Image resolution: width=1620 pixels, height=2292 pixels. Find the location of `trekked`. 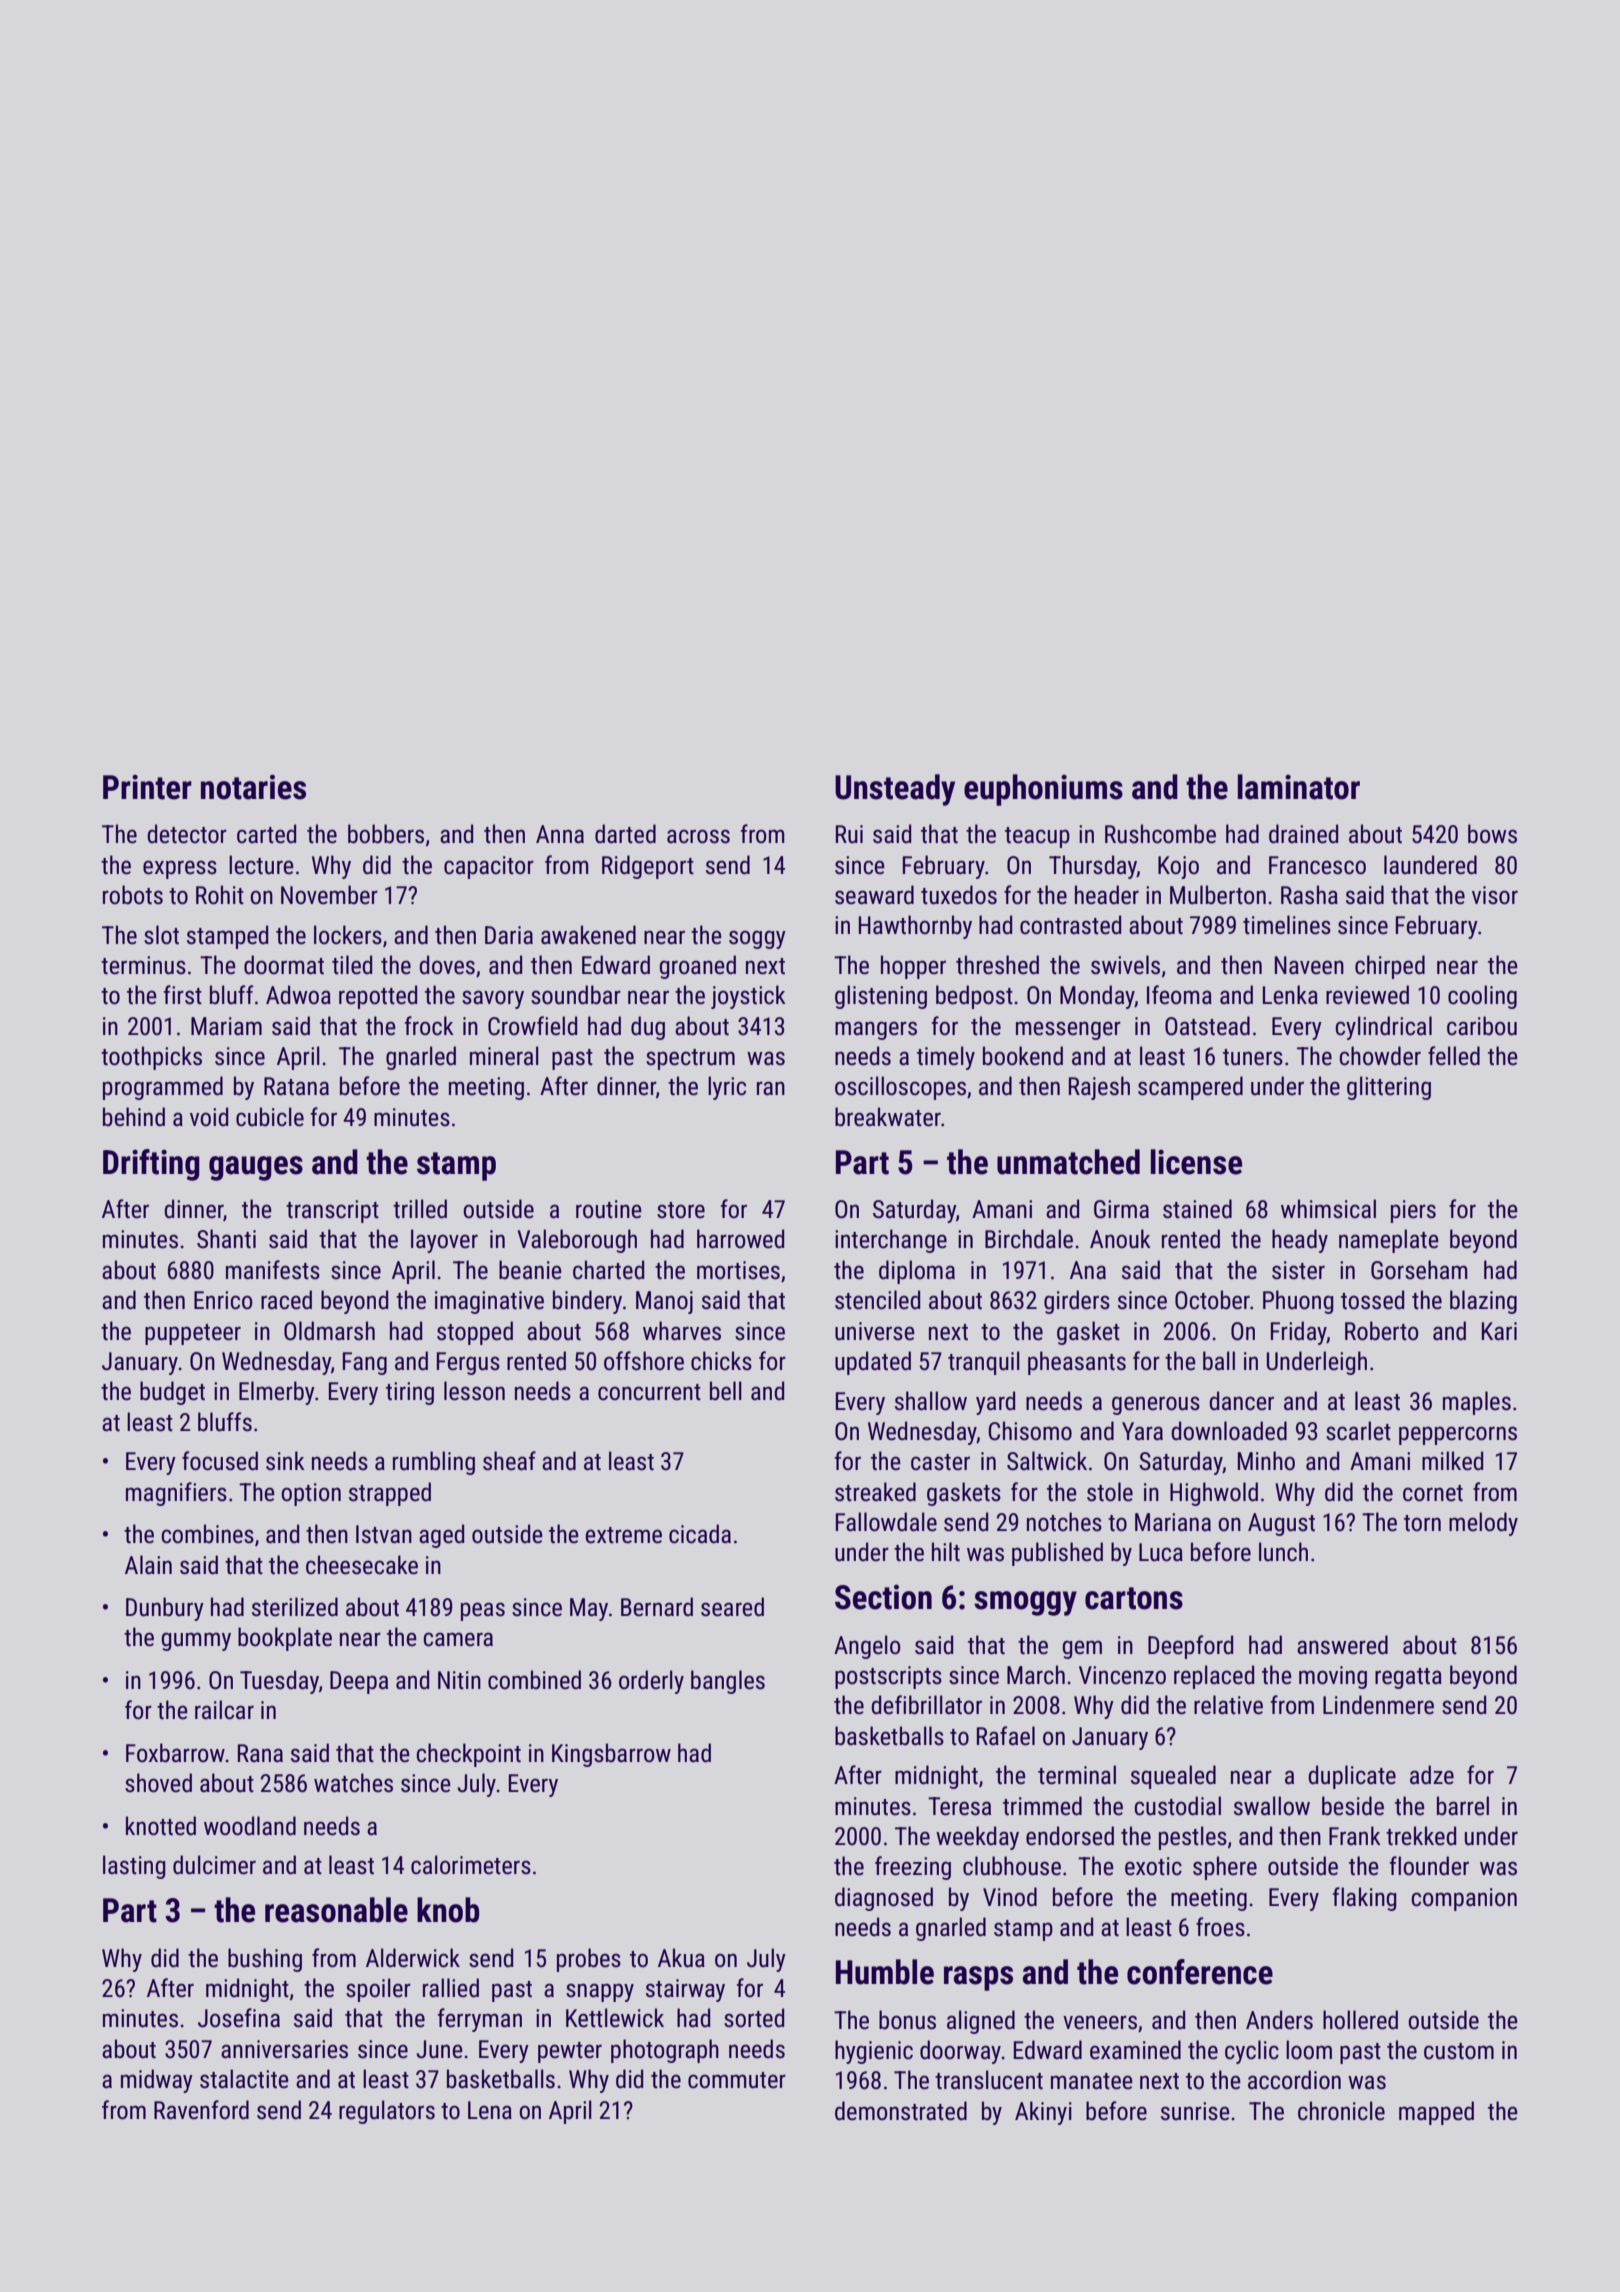

trekked is located at coordinates (1421, 1836).
